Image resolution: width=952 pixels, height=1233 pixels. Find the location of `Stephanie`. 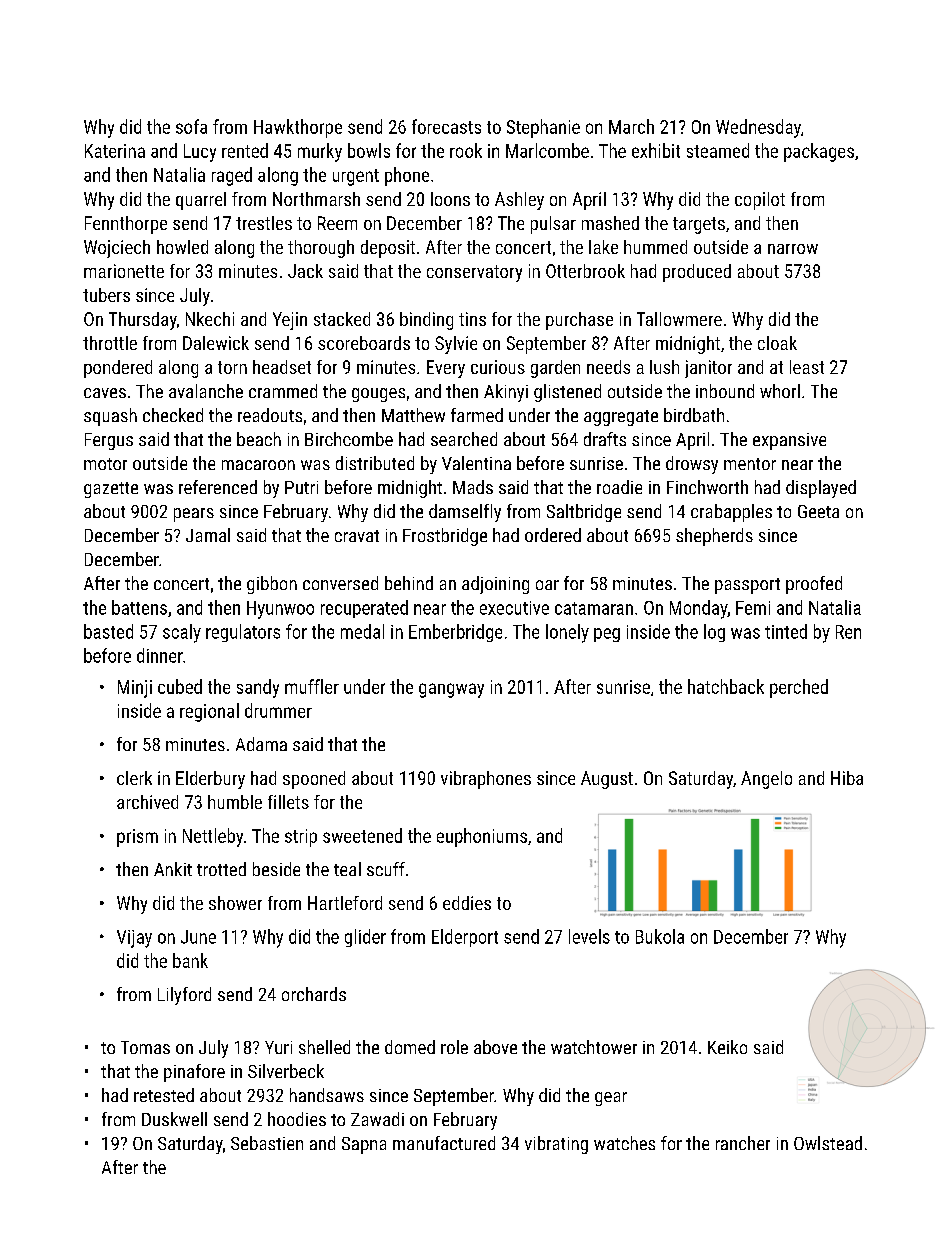

Stephanie is located at coordinates (543, 128).
